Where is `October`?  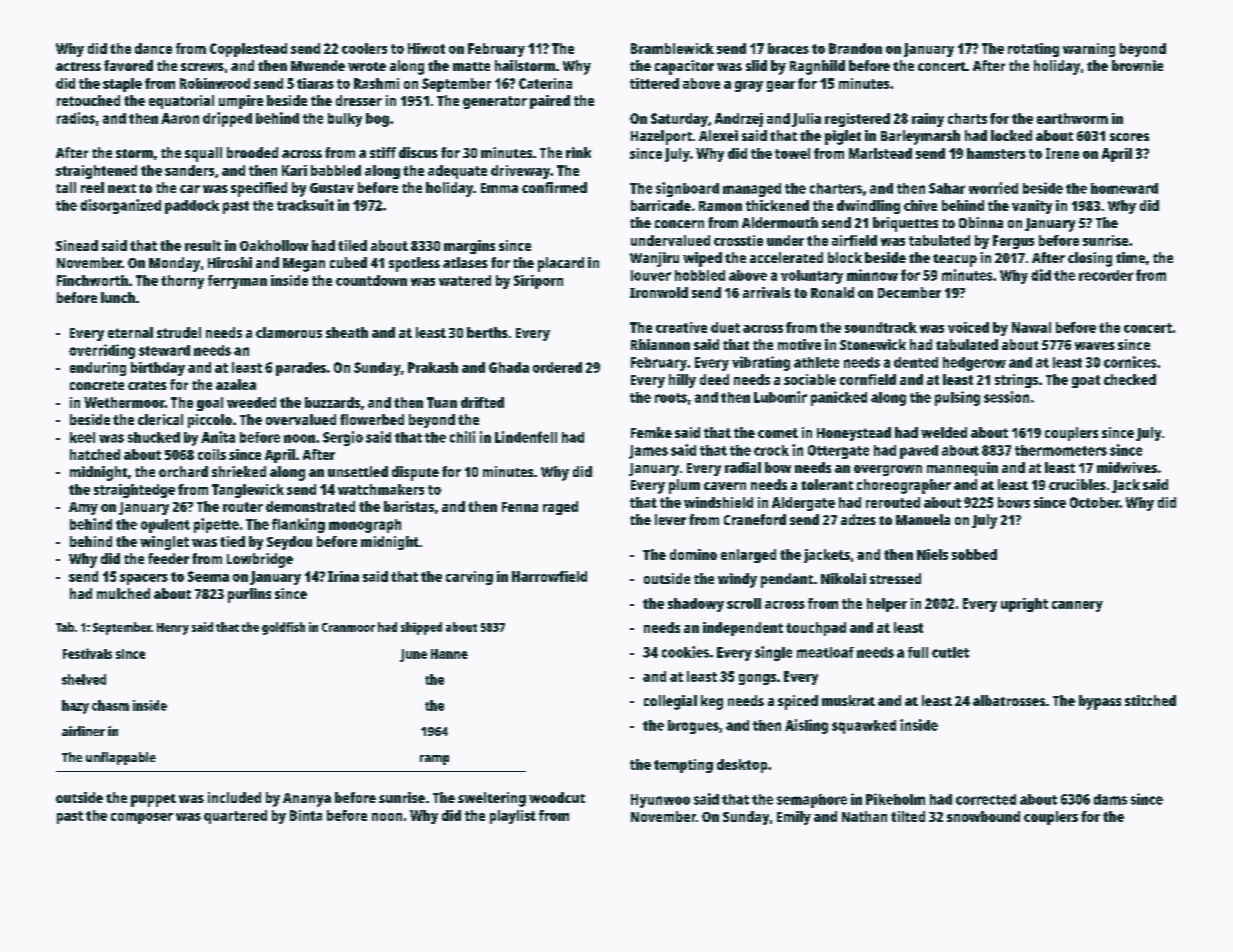
October is located at coordinates (1095, 502).
